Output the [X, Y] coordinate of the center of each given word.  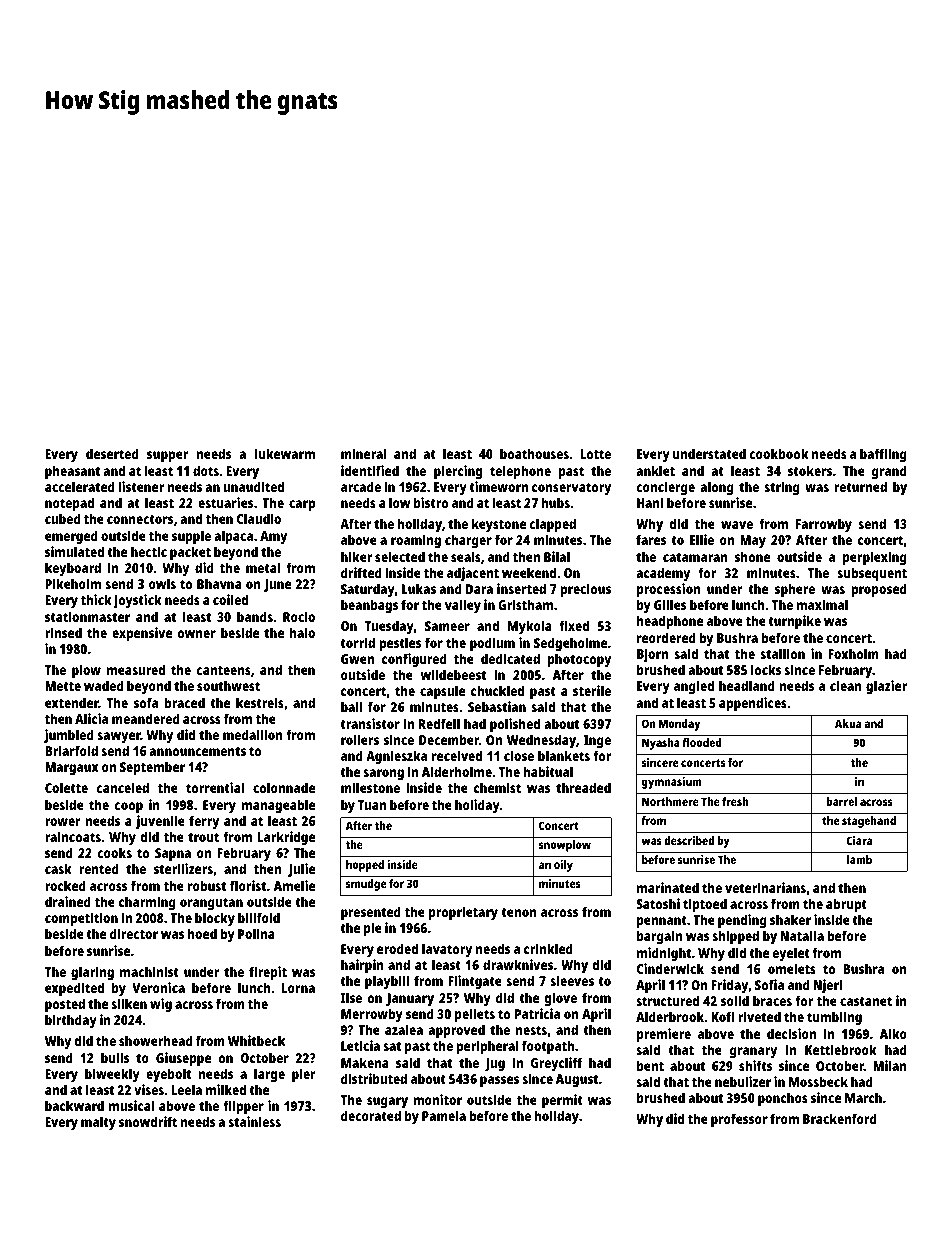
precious [585, 590]
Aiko [893, 1033]
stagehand [869, 822]
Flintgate [475, 982]
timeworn [498, 486]
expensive [142, 634]
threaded [583, 787]
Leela [186, 1089]
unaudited [253, 486]
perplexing [875, 558]
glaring [92, 973]
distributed [374, 1078]
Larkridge [286, 838]
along [717, 488]
